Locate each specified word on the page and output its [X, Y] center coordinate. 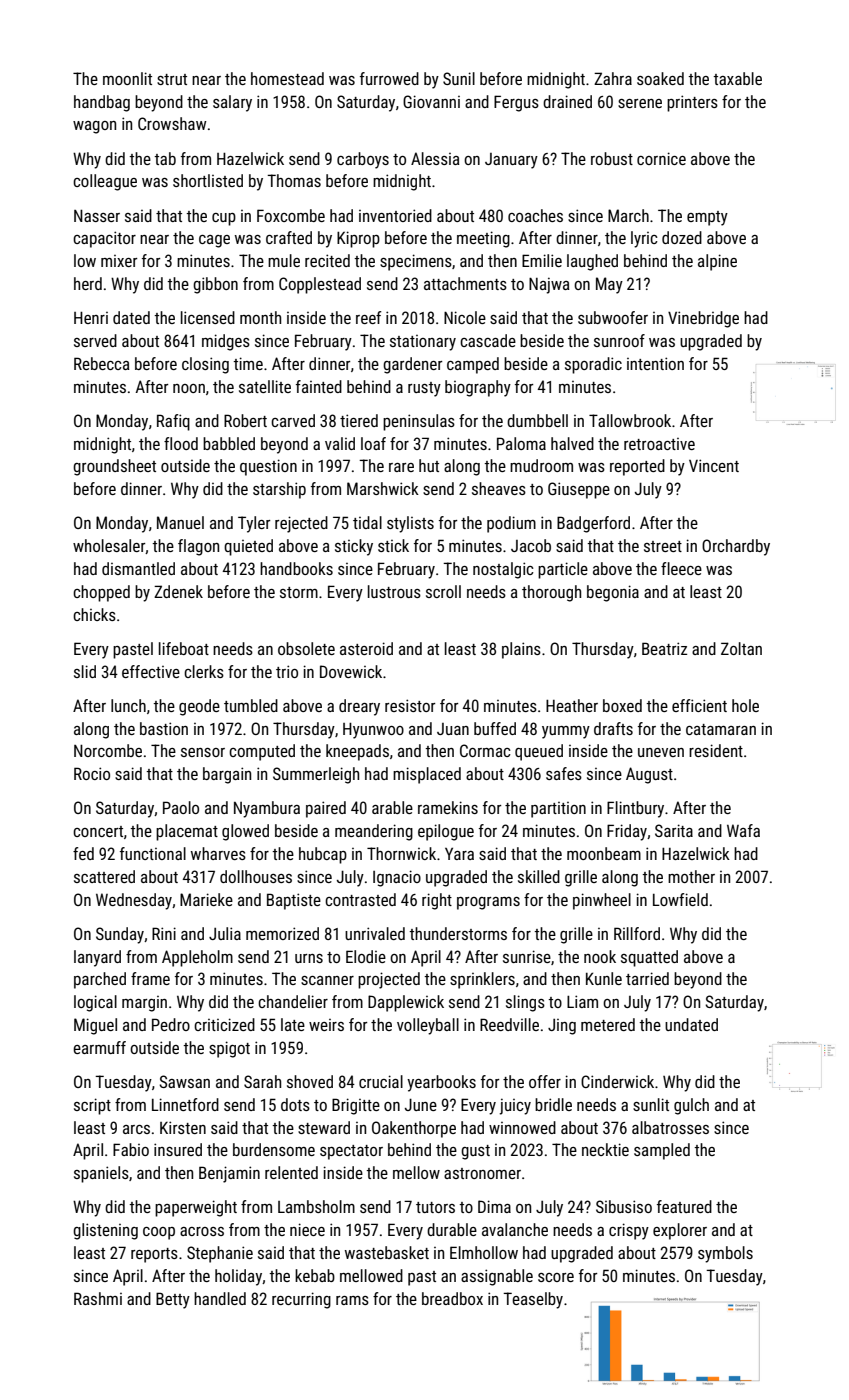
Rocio [92, 773]
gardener [412, 365]
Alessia [435, 158]
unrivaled [375, 933]
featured [684, 1206]
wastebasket [387, 1252]
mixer [119, 261]
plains [521, 650]
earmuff [99, 1047]
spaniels [101, 1174]
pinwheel [602, 901]
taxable [738, 78]
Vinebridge [703, 319]
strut [172, 79]
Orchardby [736, 547]
